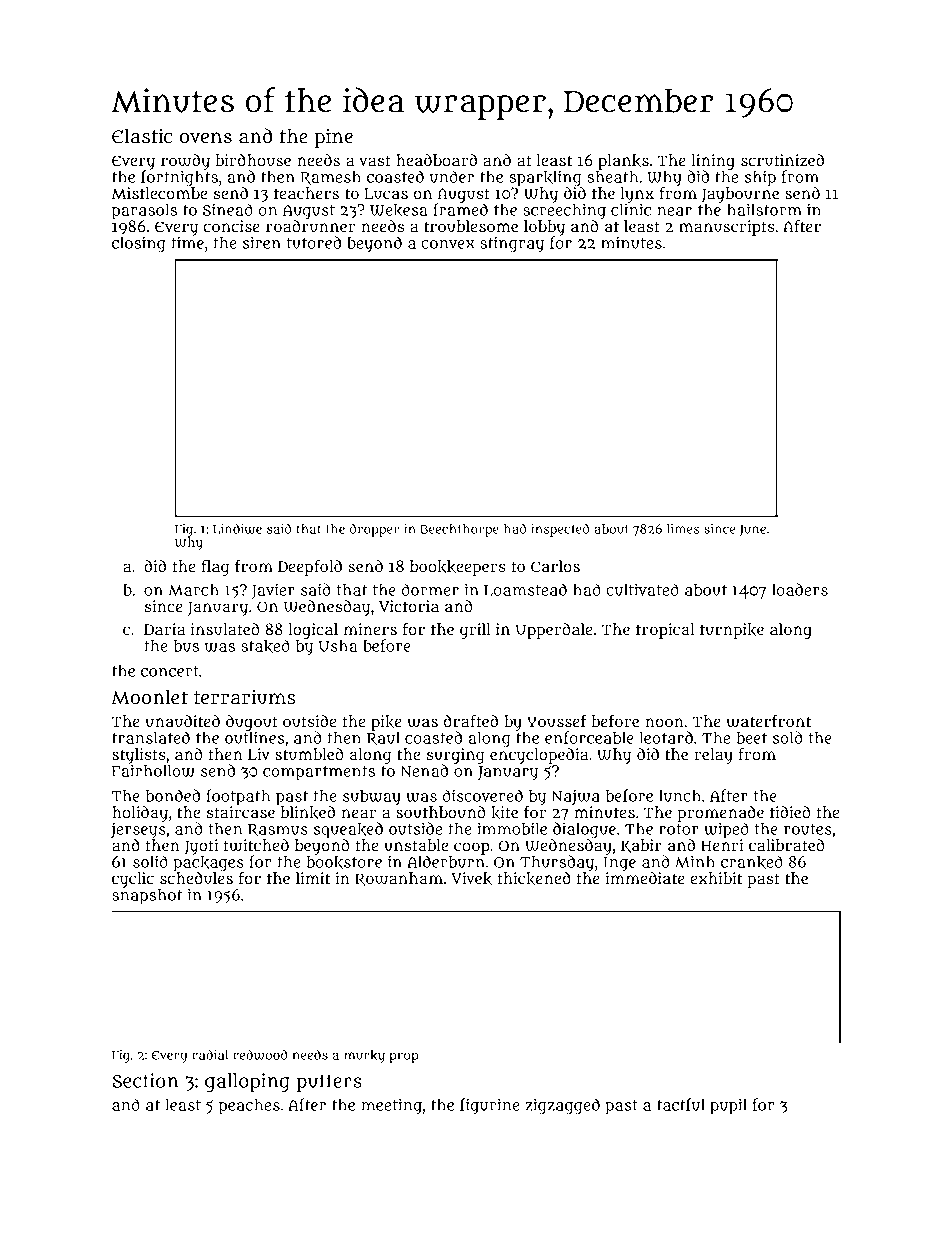 Image resolution: width=952 pixels, height=1233 pixels. I want to click on manuscripts, so click(727, 228).
